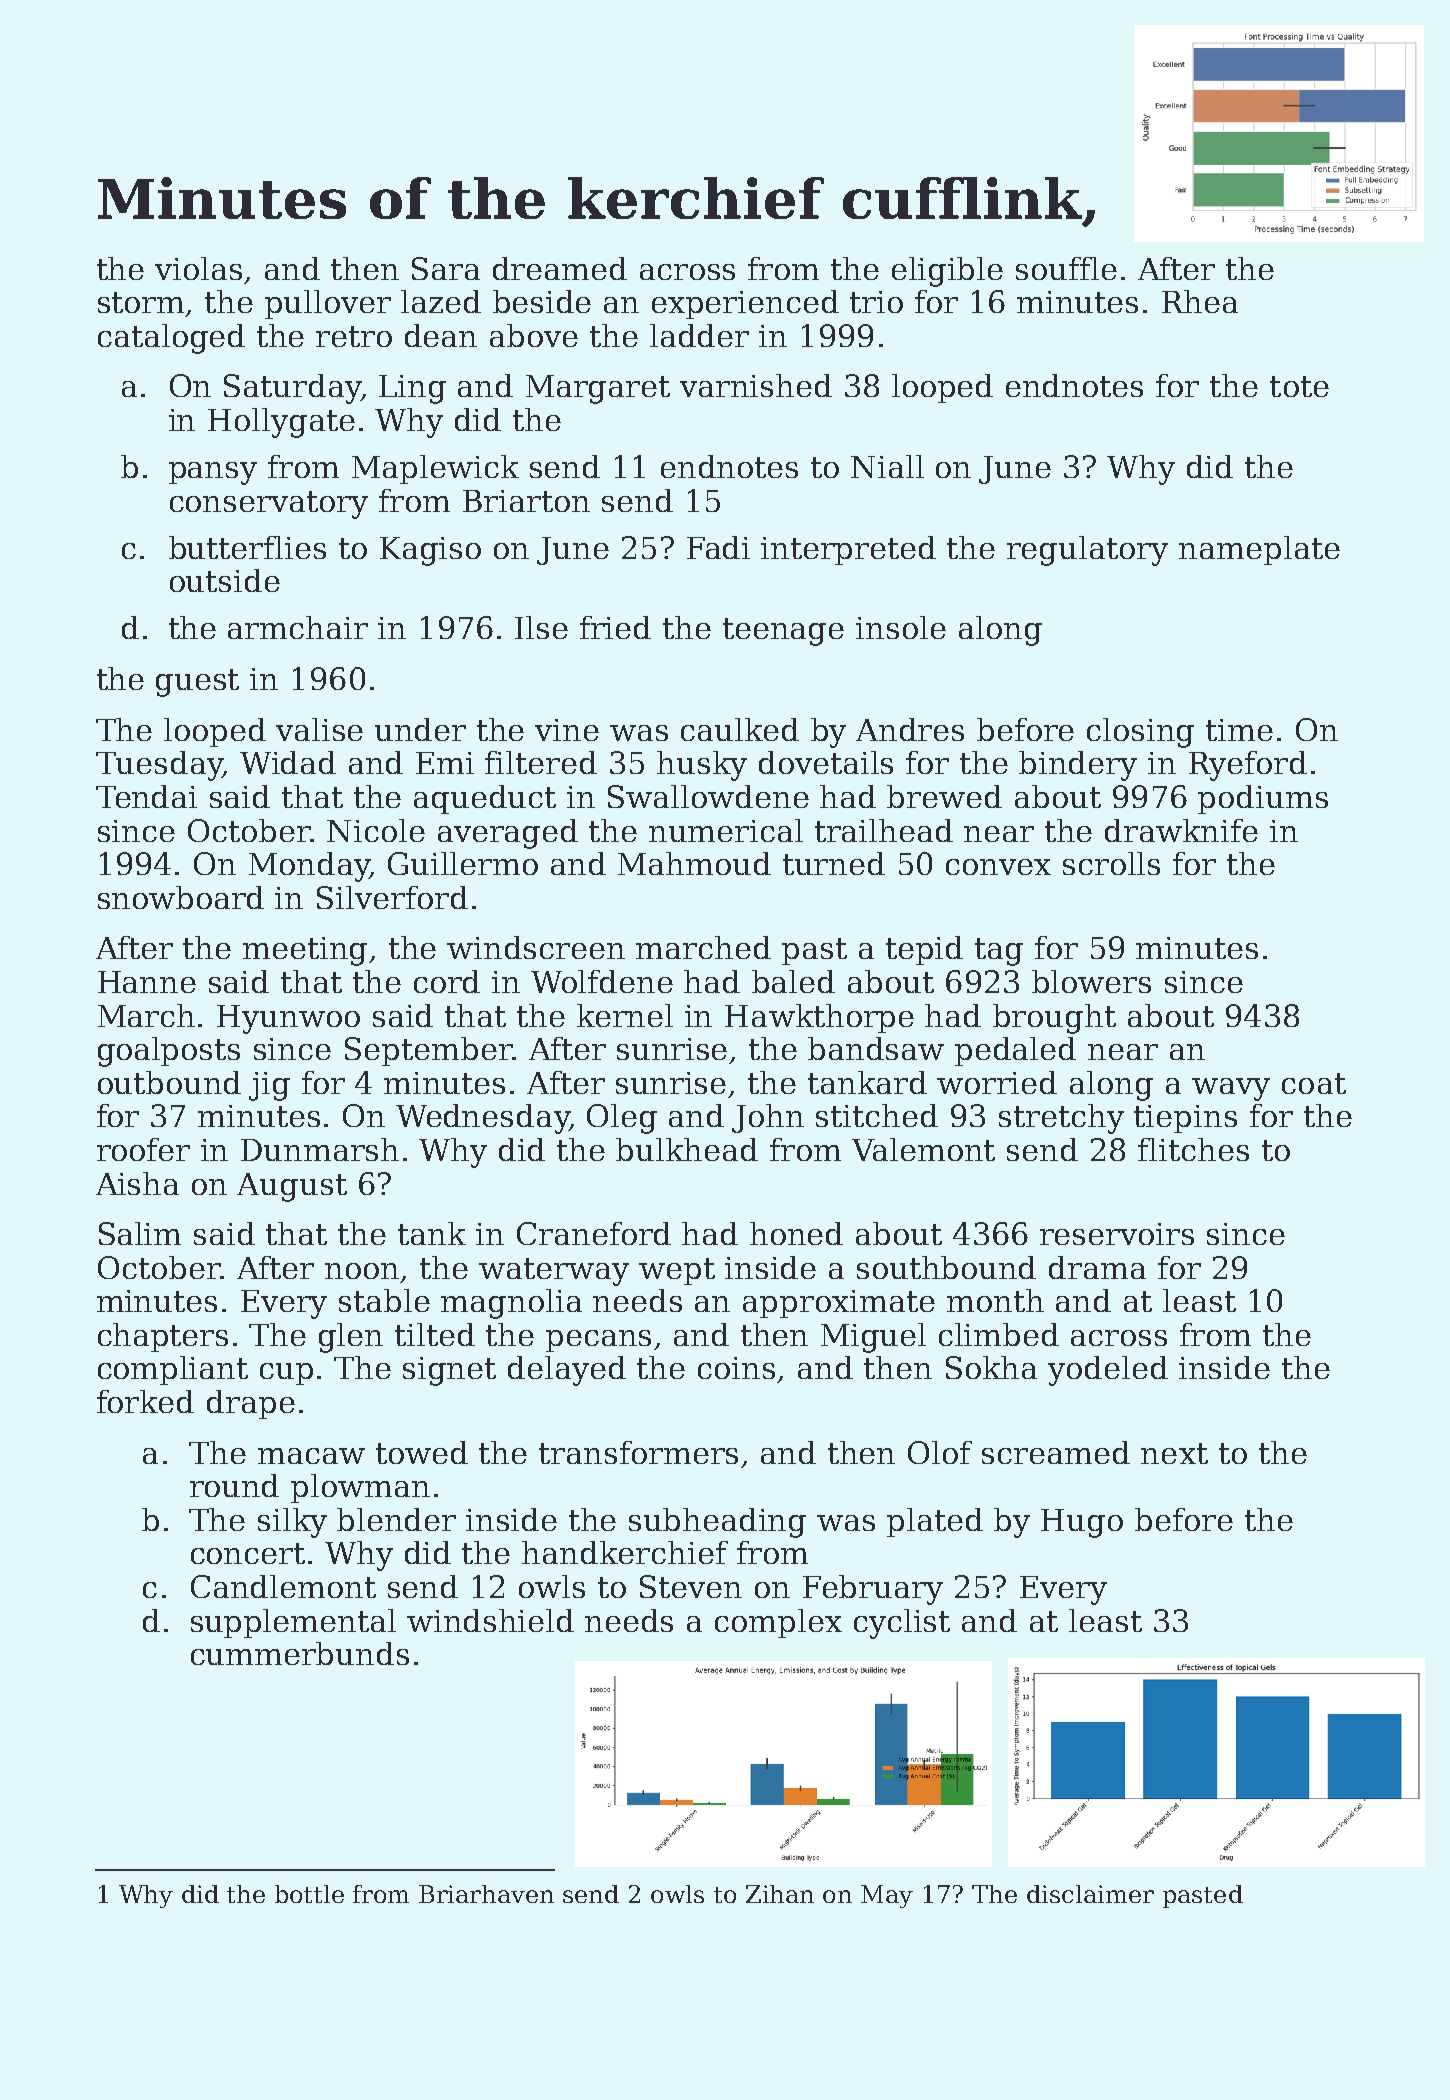 This page has width=1450, height=2100. I want to click on Hyunwoo, so click(288, 1019).
